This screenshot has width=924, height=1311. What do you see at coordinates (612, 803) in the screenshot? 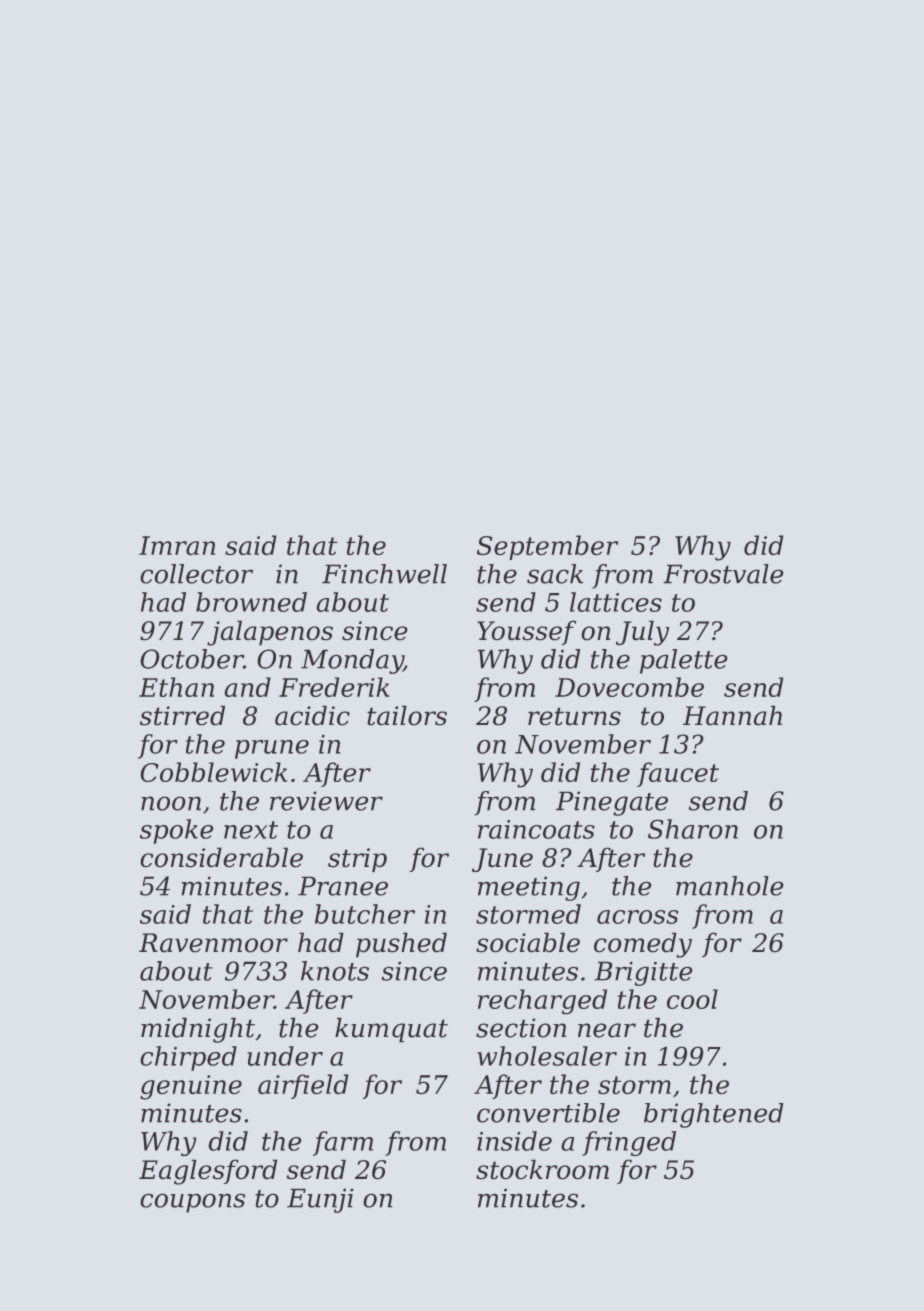
I see `Pinegate` at bounding box center [612, 803].
